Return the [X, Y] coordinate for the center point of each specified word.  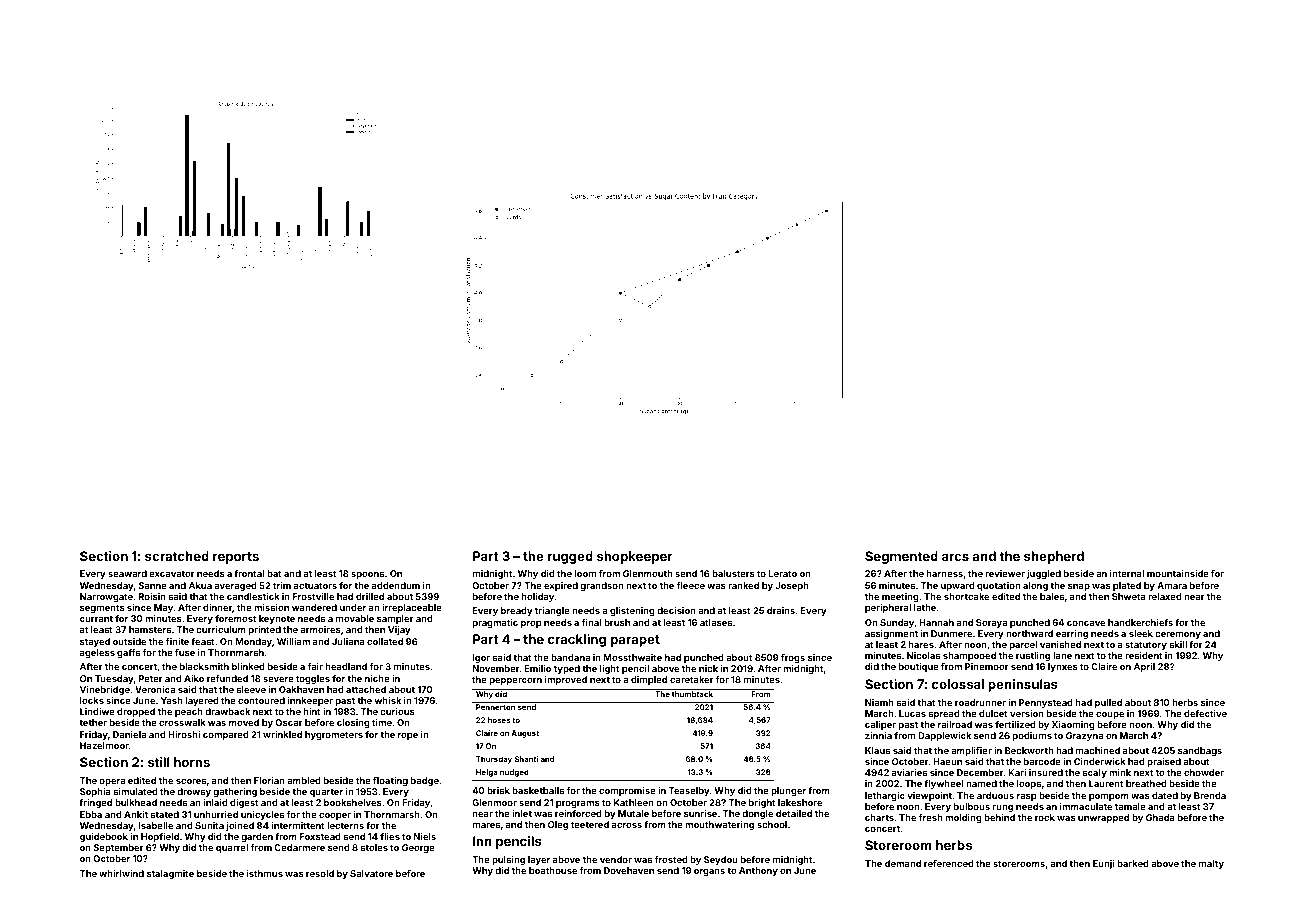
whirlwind [121, 873]
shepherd [1054, 557]
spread [944, 714]
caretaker [692, 679]
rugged [570, 557]
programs [578, 804]
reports [236, 558]
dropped [136, 712]
